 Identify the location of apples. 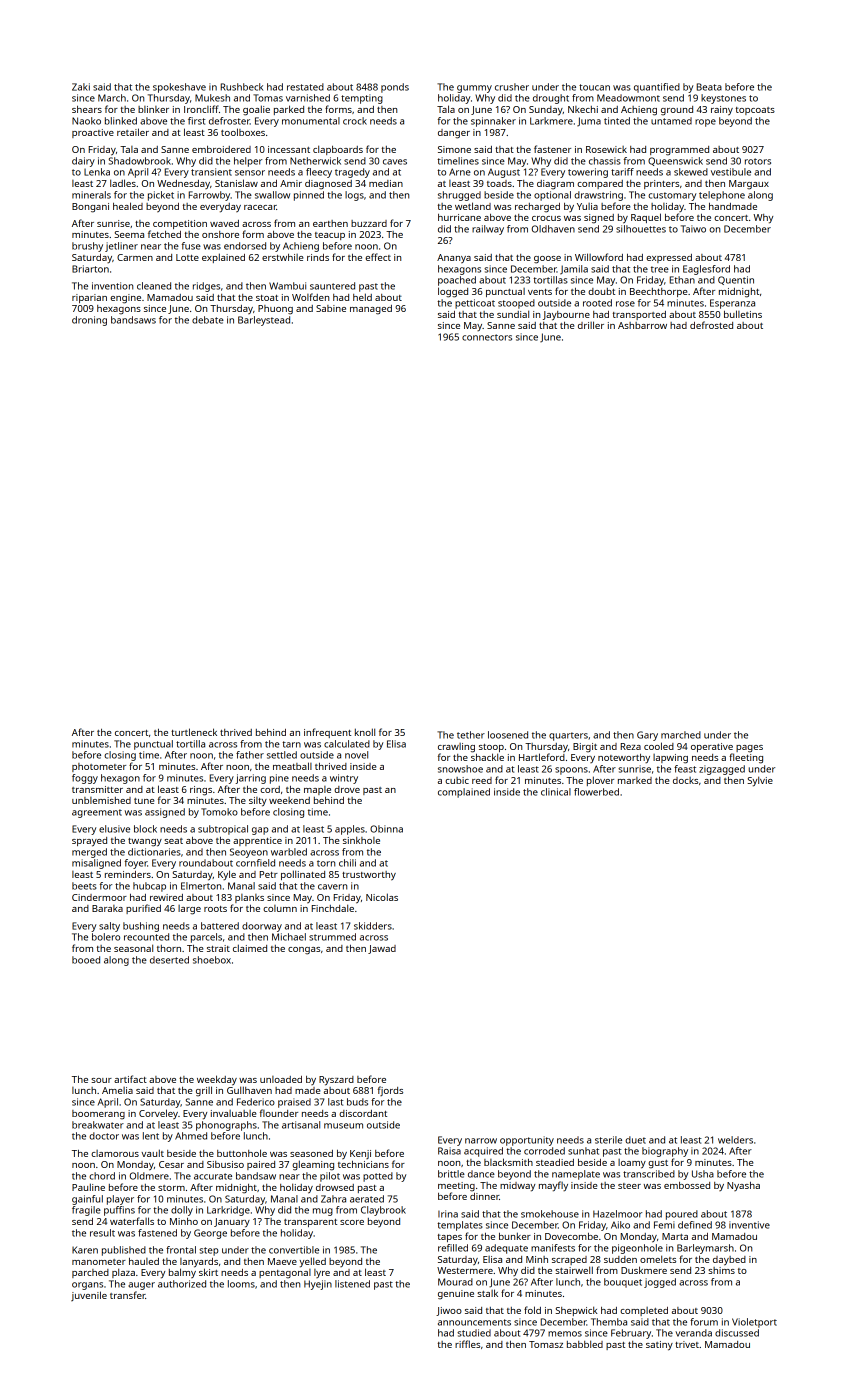
(350, 830).
